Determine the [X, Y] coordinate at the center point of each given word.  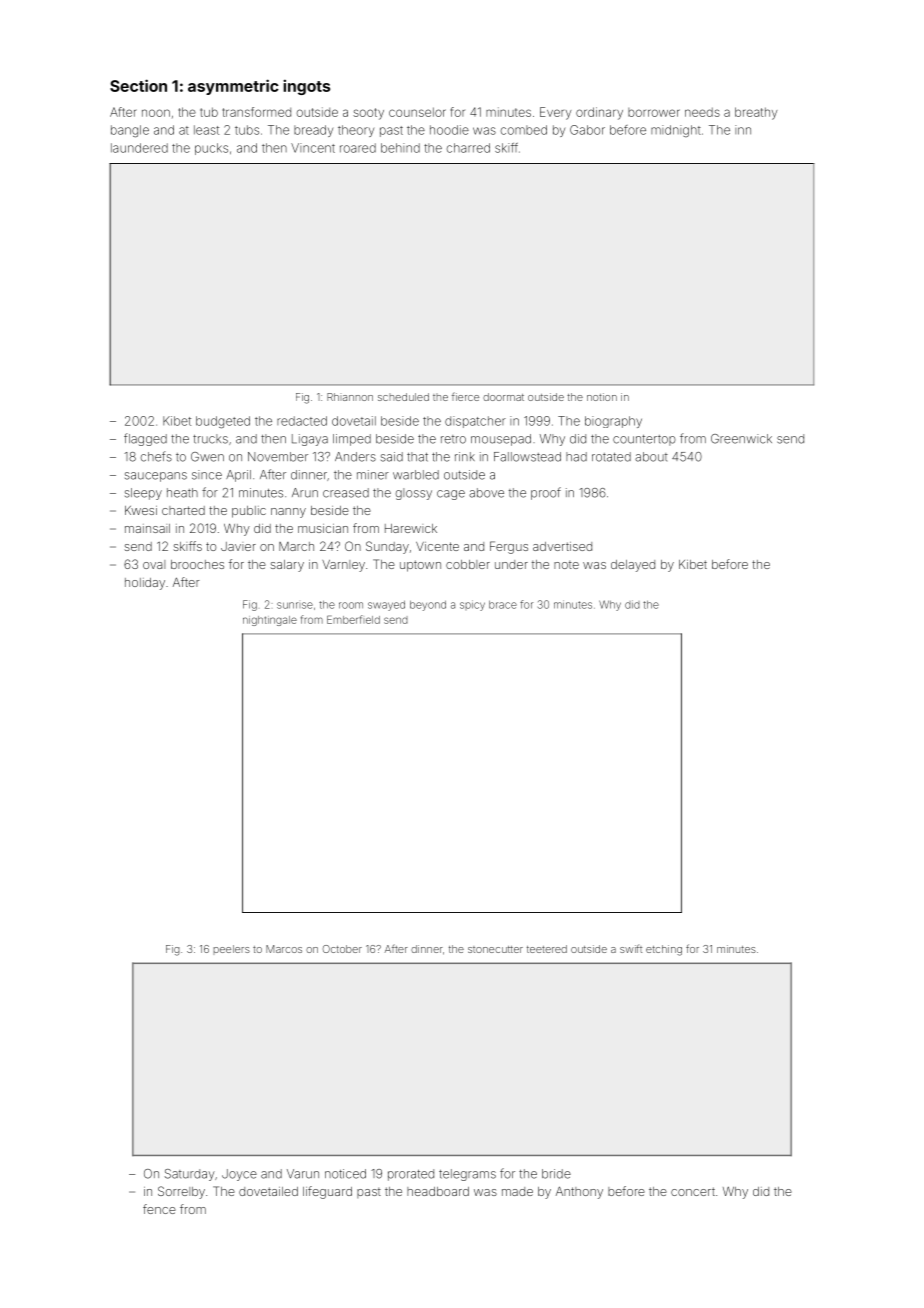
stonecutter [495, 949]
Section [138, 85]
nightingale [270, 621]
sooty [368, 114]
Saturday [190, 1175]
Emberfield [353, 619]
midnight [676, 131]
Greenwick [741, 439]
